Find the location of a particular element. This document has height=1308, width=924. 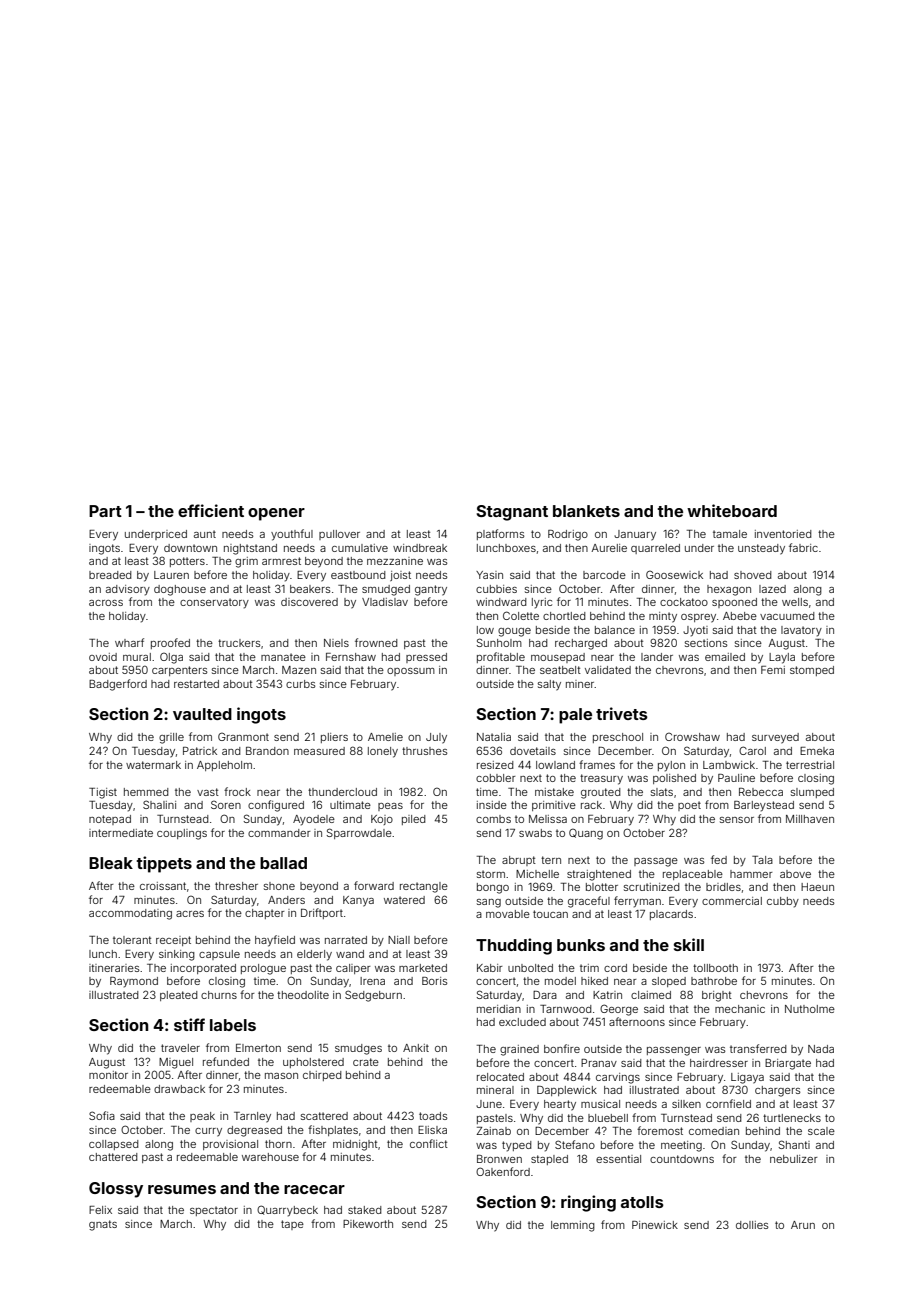

Sparrowdale is located at coordinates (359, 833).
